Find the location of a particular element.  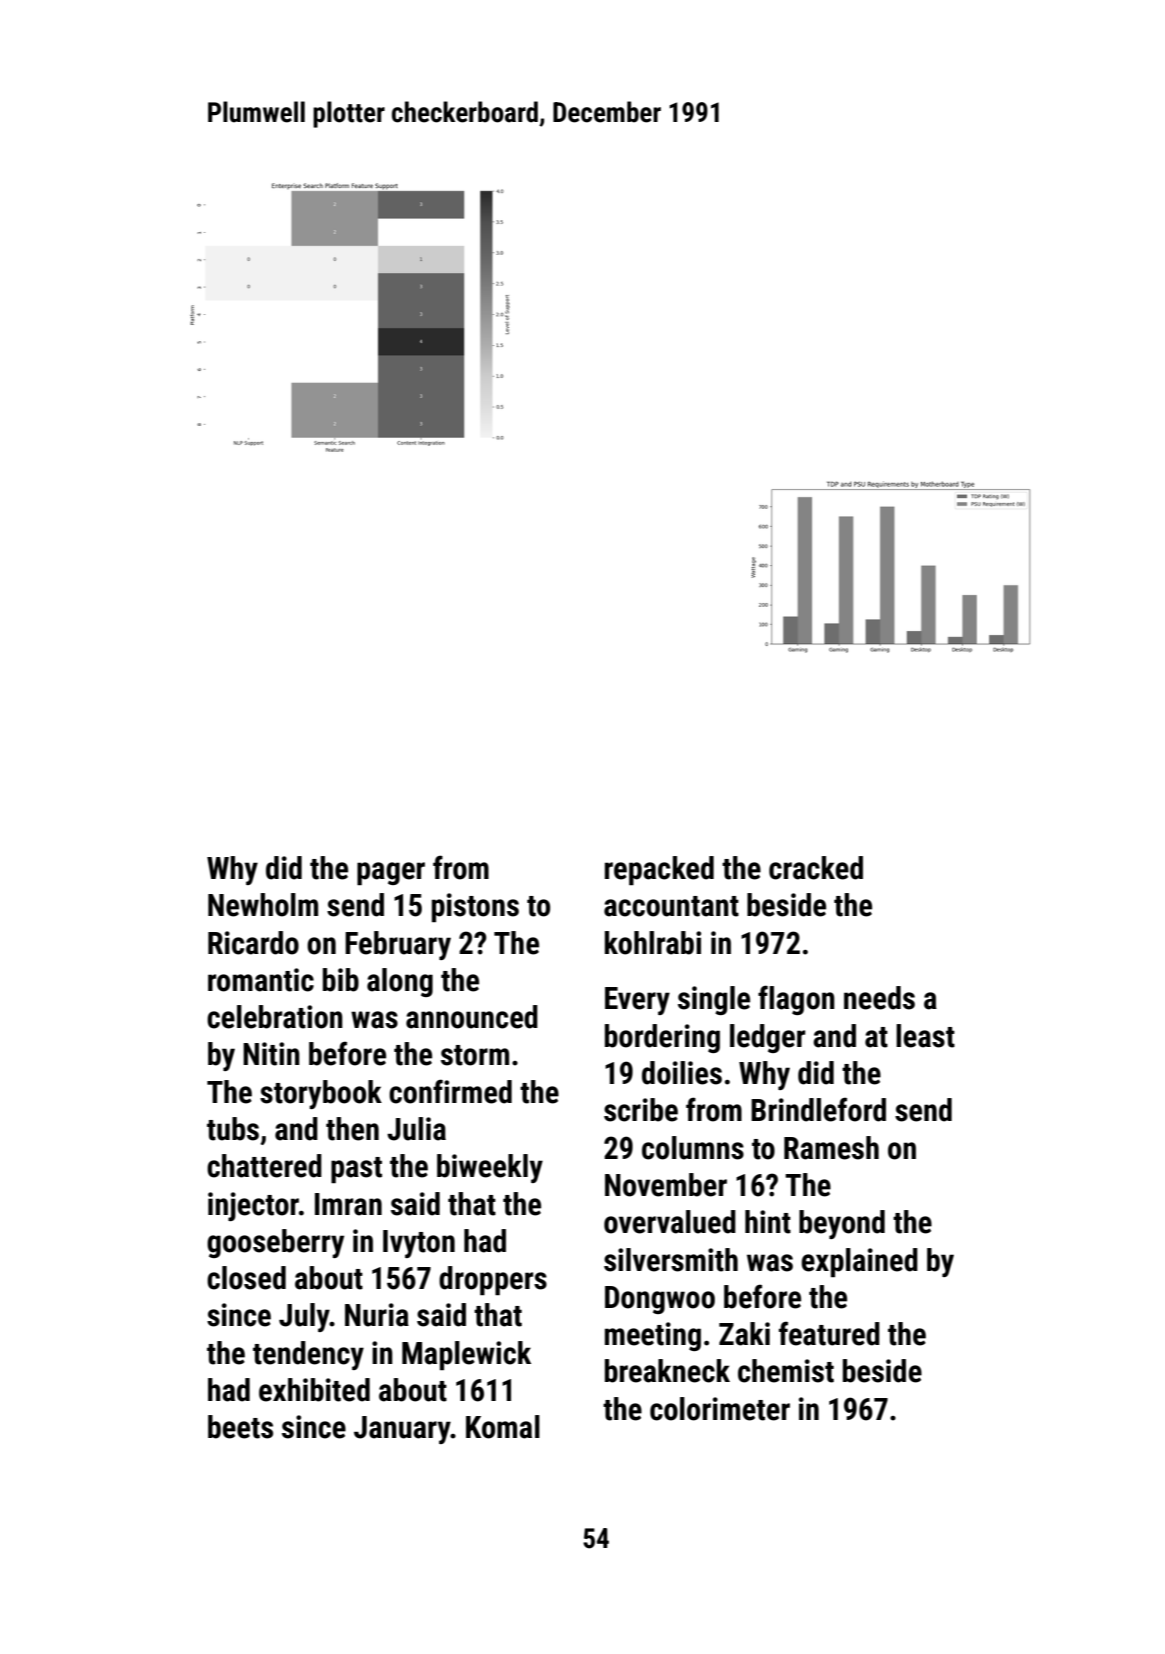

single is located at coordinates (714, 1000).
